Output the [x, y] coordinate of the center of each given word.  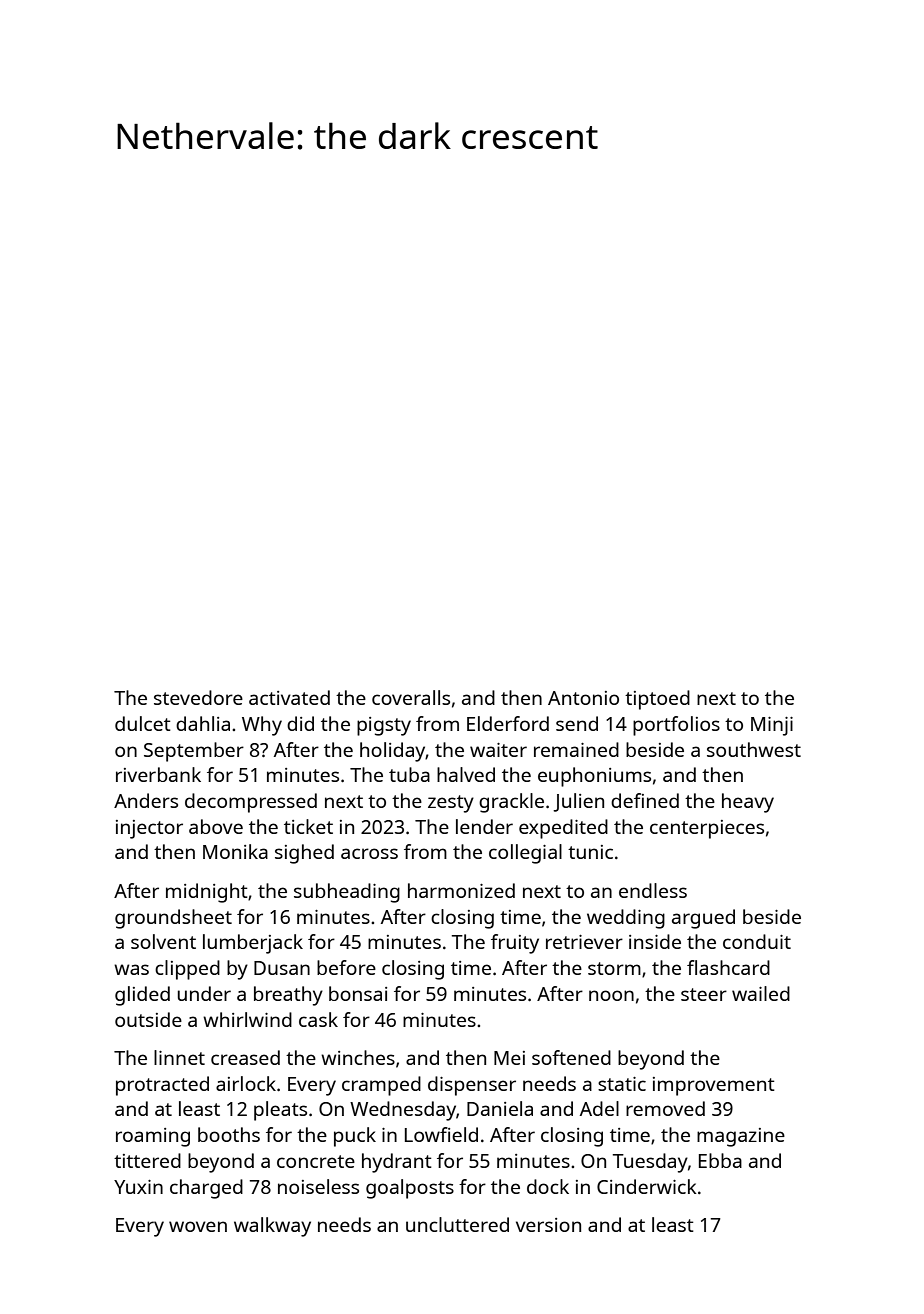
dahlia [203, 723]
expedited [563, 829]
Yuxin [138, 1187]
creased [245, 1057]
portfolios [676, 726]
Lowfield [441, 1134]
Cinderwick [647, 1186]
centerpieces [707, 829]
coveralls [411, 697]
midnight [207, 893]
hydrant [397, 1163]
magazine [741, 1137]
